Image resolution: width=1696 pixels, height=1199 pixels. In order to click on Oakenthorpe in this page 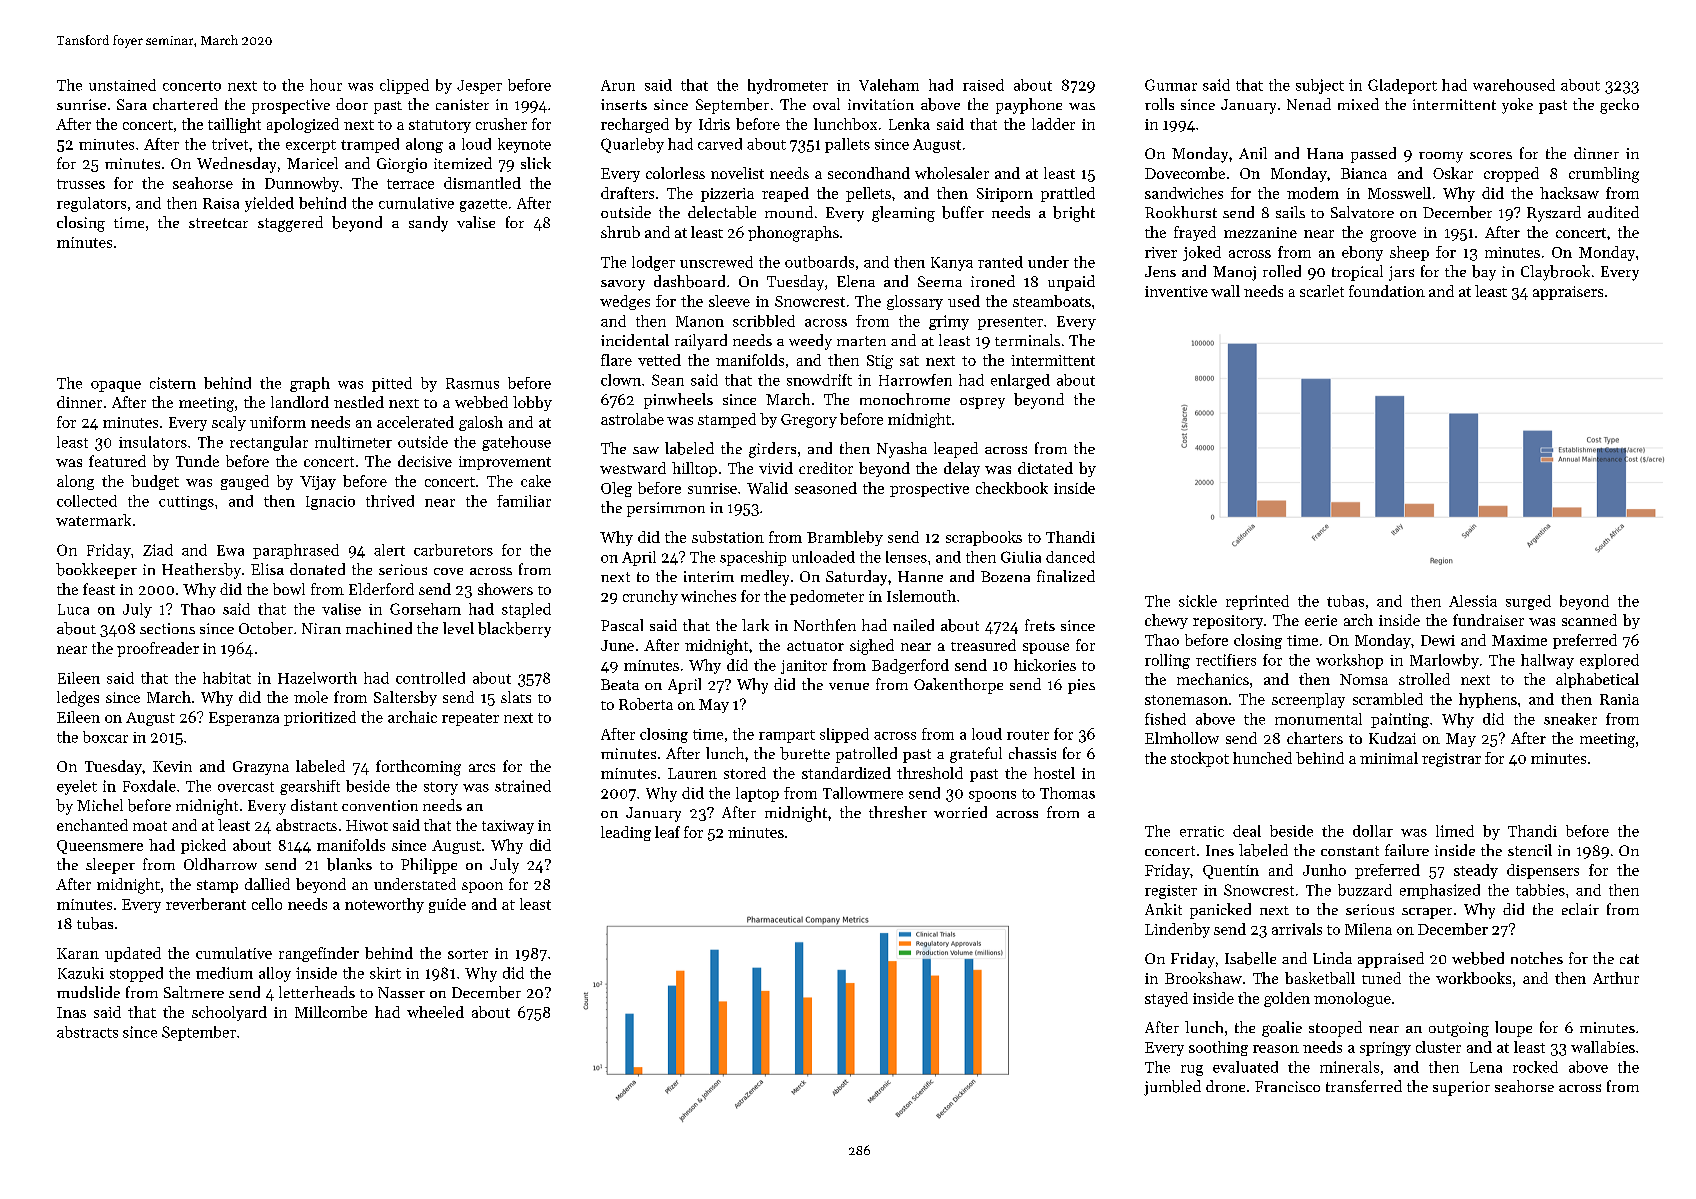, I will do `click(958, 686)`.
